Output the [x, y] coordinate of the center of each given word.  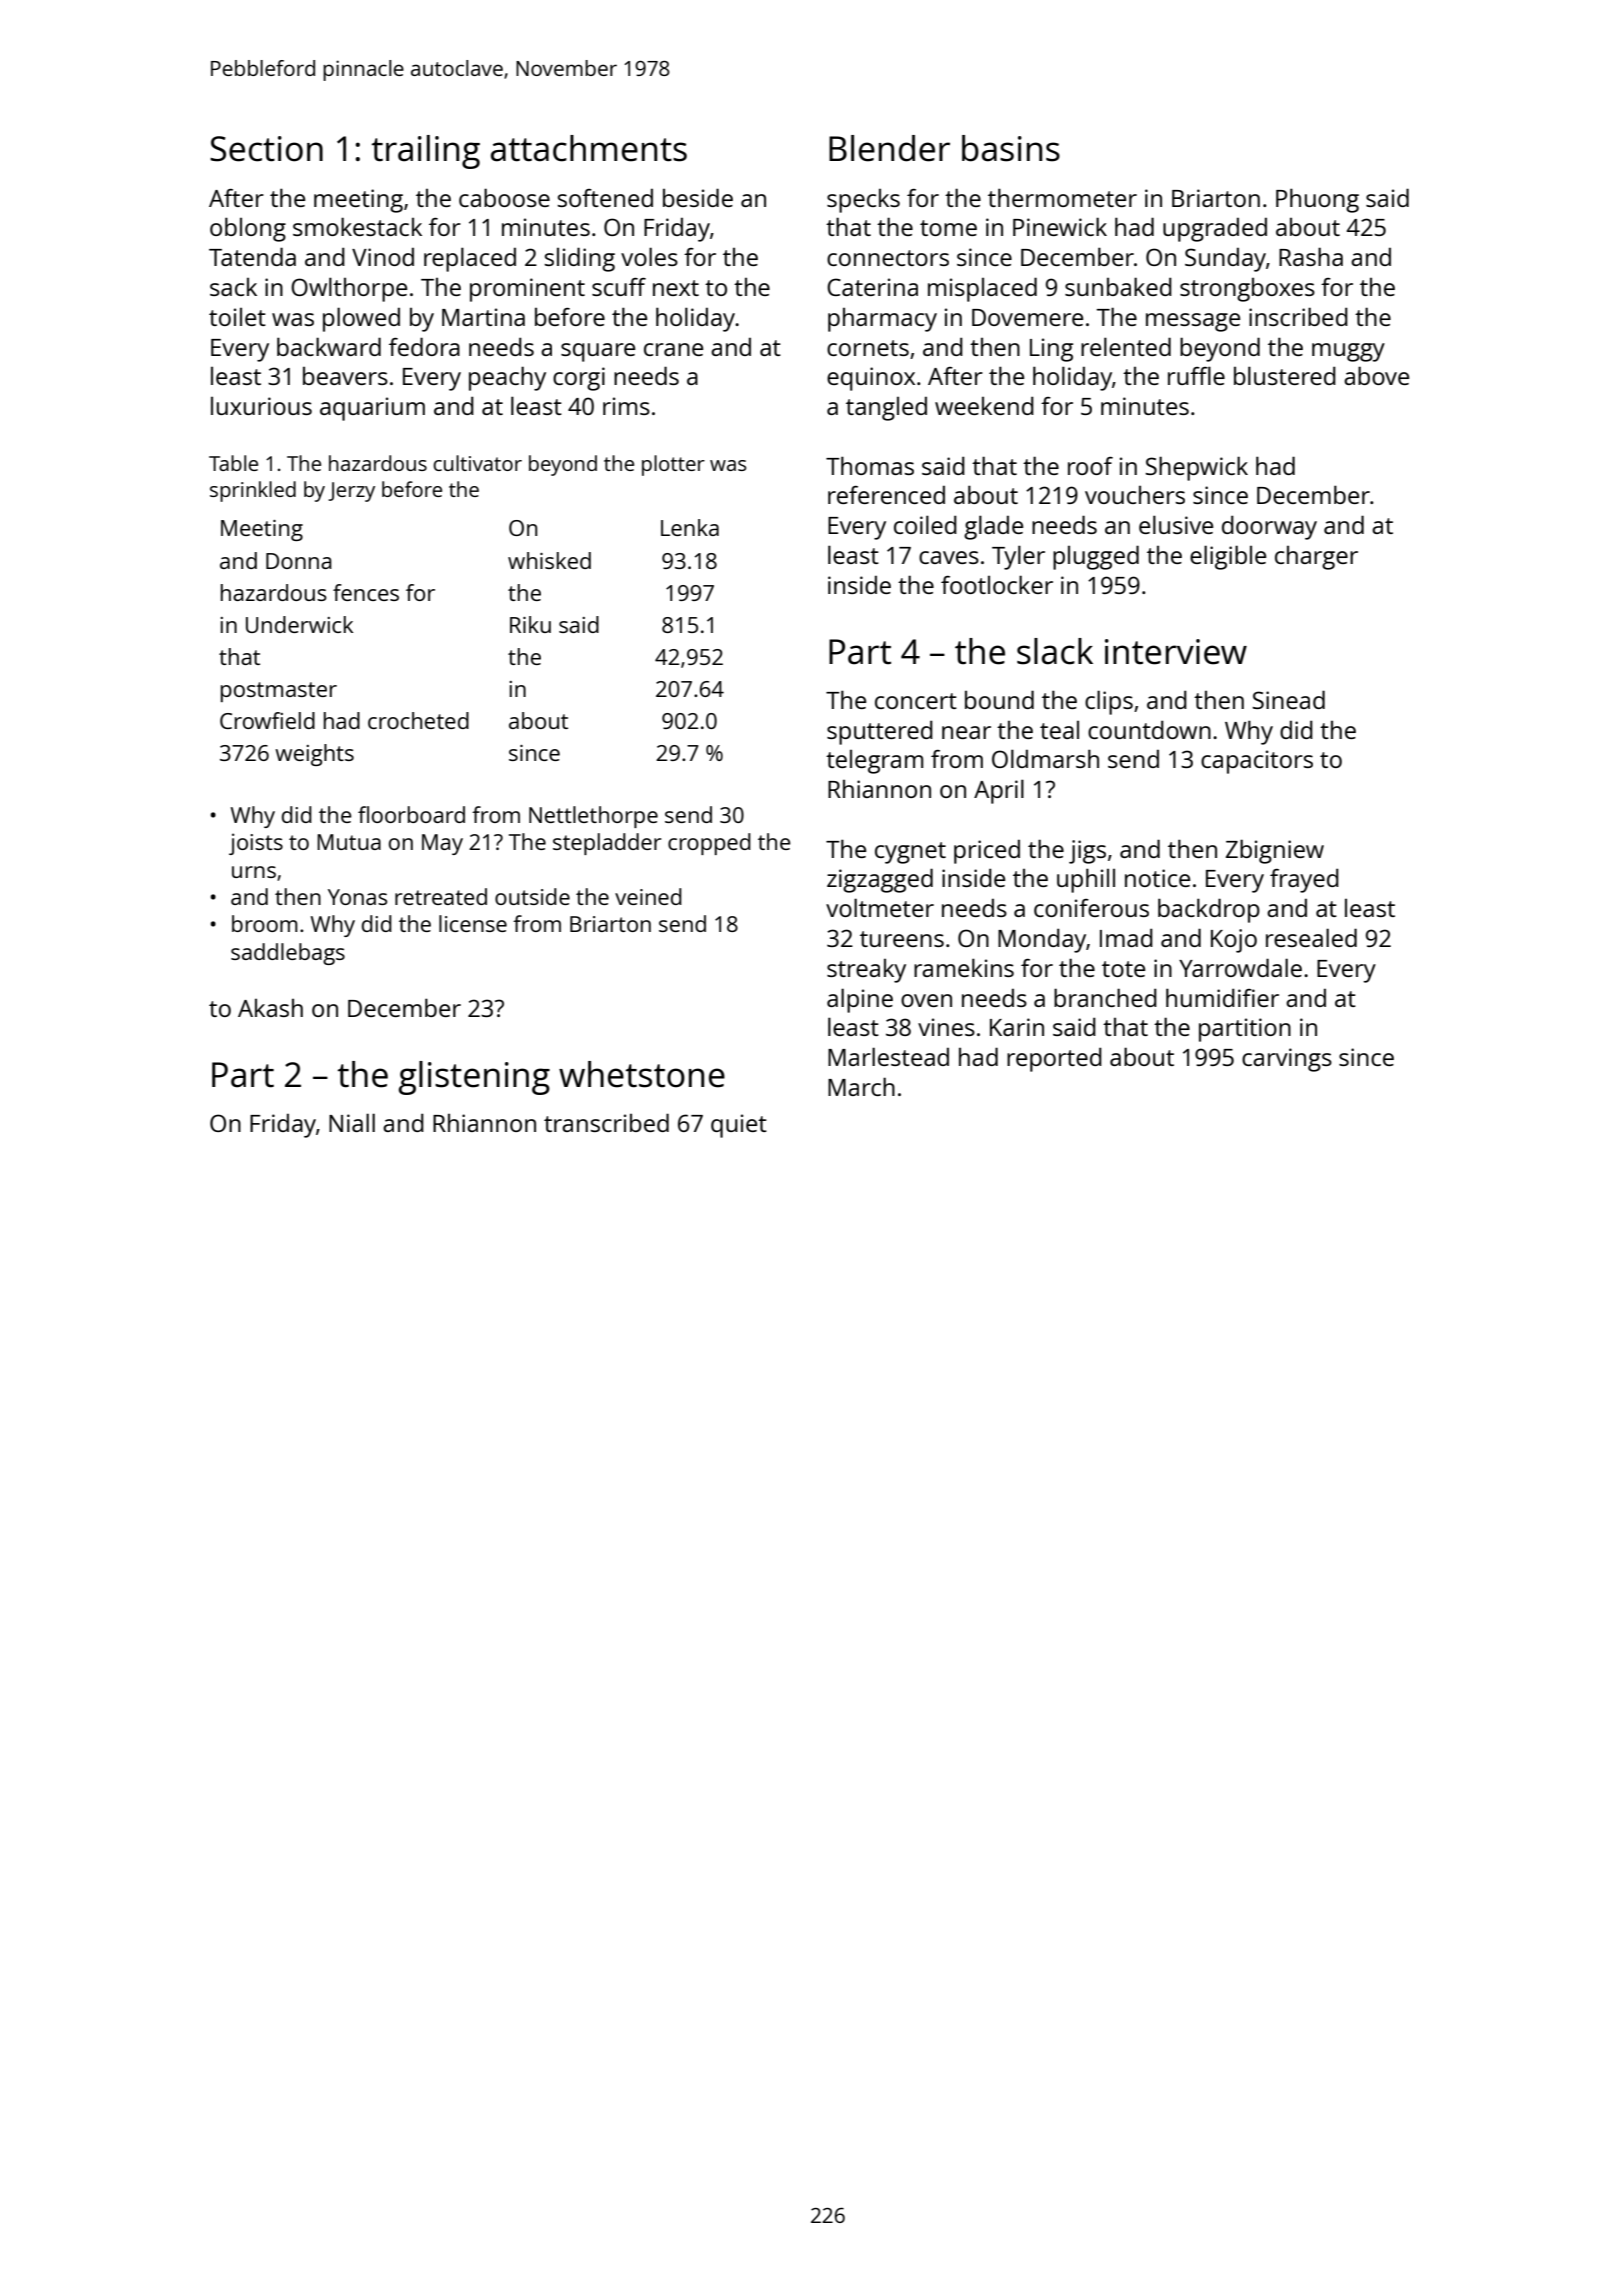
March [861, 1086]
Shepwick [1197, 468]
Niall [352, 1122]
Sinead [1289, 699]
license [473, 923]
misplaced [982, 289]
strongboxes [1247, 290]
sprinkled [253, 491]
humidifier [1222, 997]
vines [946, 1027]
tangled [886, 409]
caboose [504, 197]
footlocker [997, 584]
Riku [530, 624]
